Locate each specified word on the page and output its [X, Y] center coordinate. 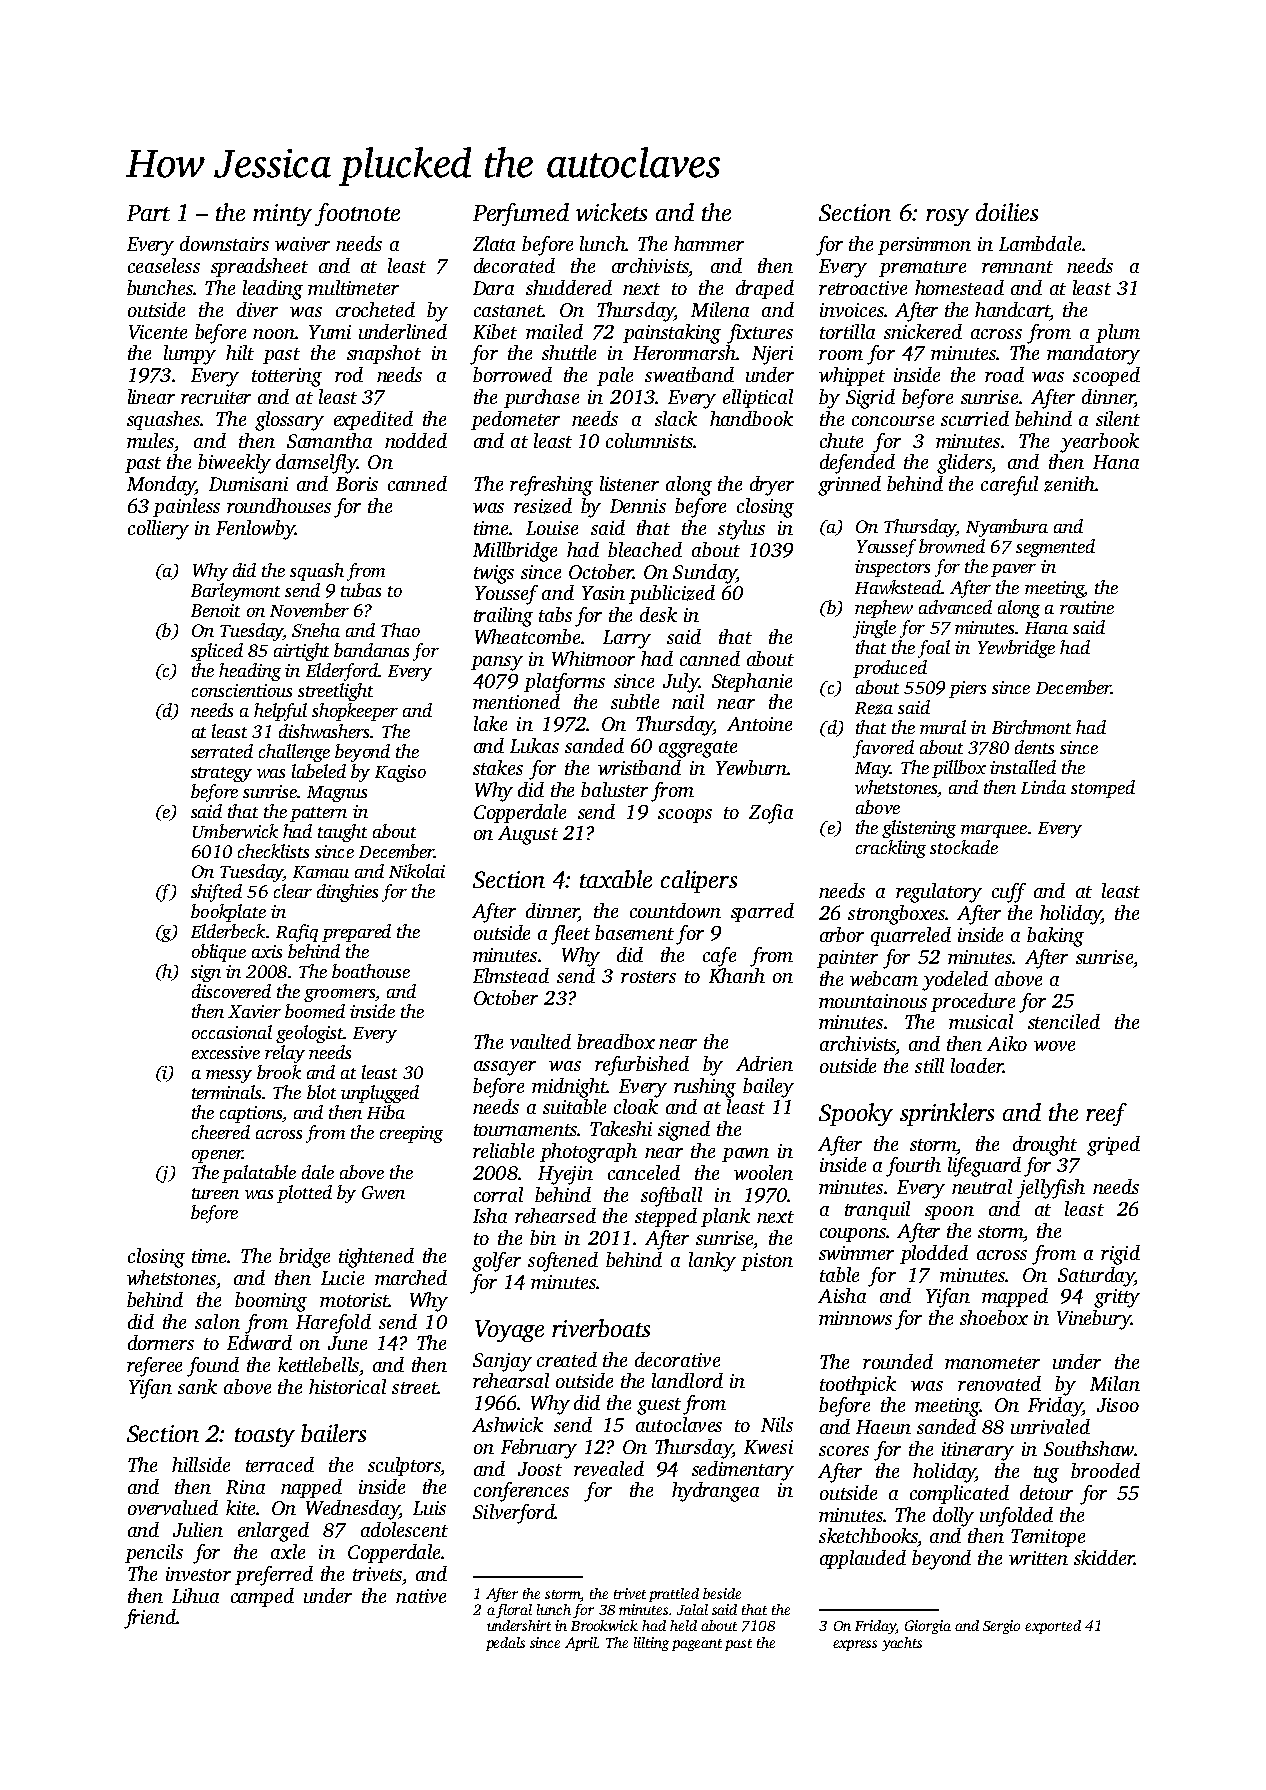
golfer [496, 1262]
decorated [514, 265]
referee [154, 1367]
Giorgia [928, 1627]
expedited [373, 420]
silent [1118, 418]
